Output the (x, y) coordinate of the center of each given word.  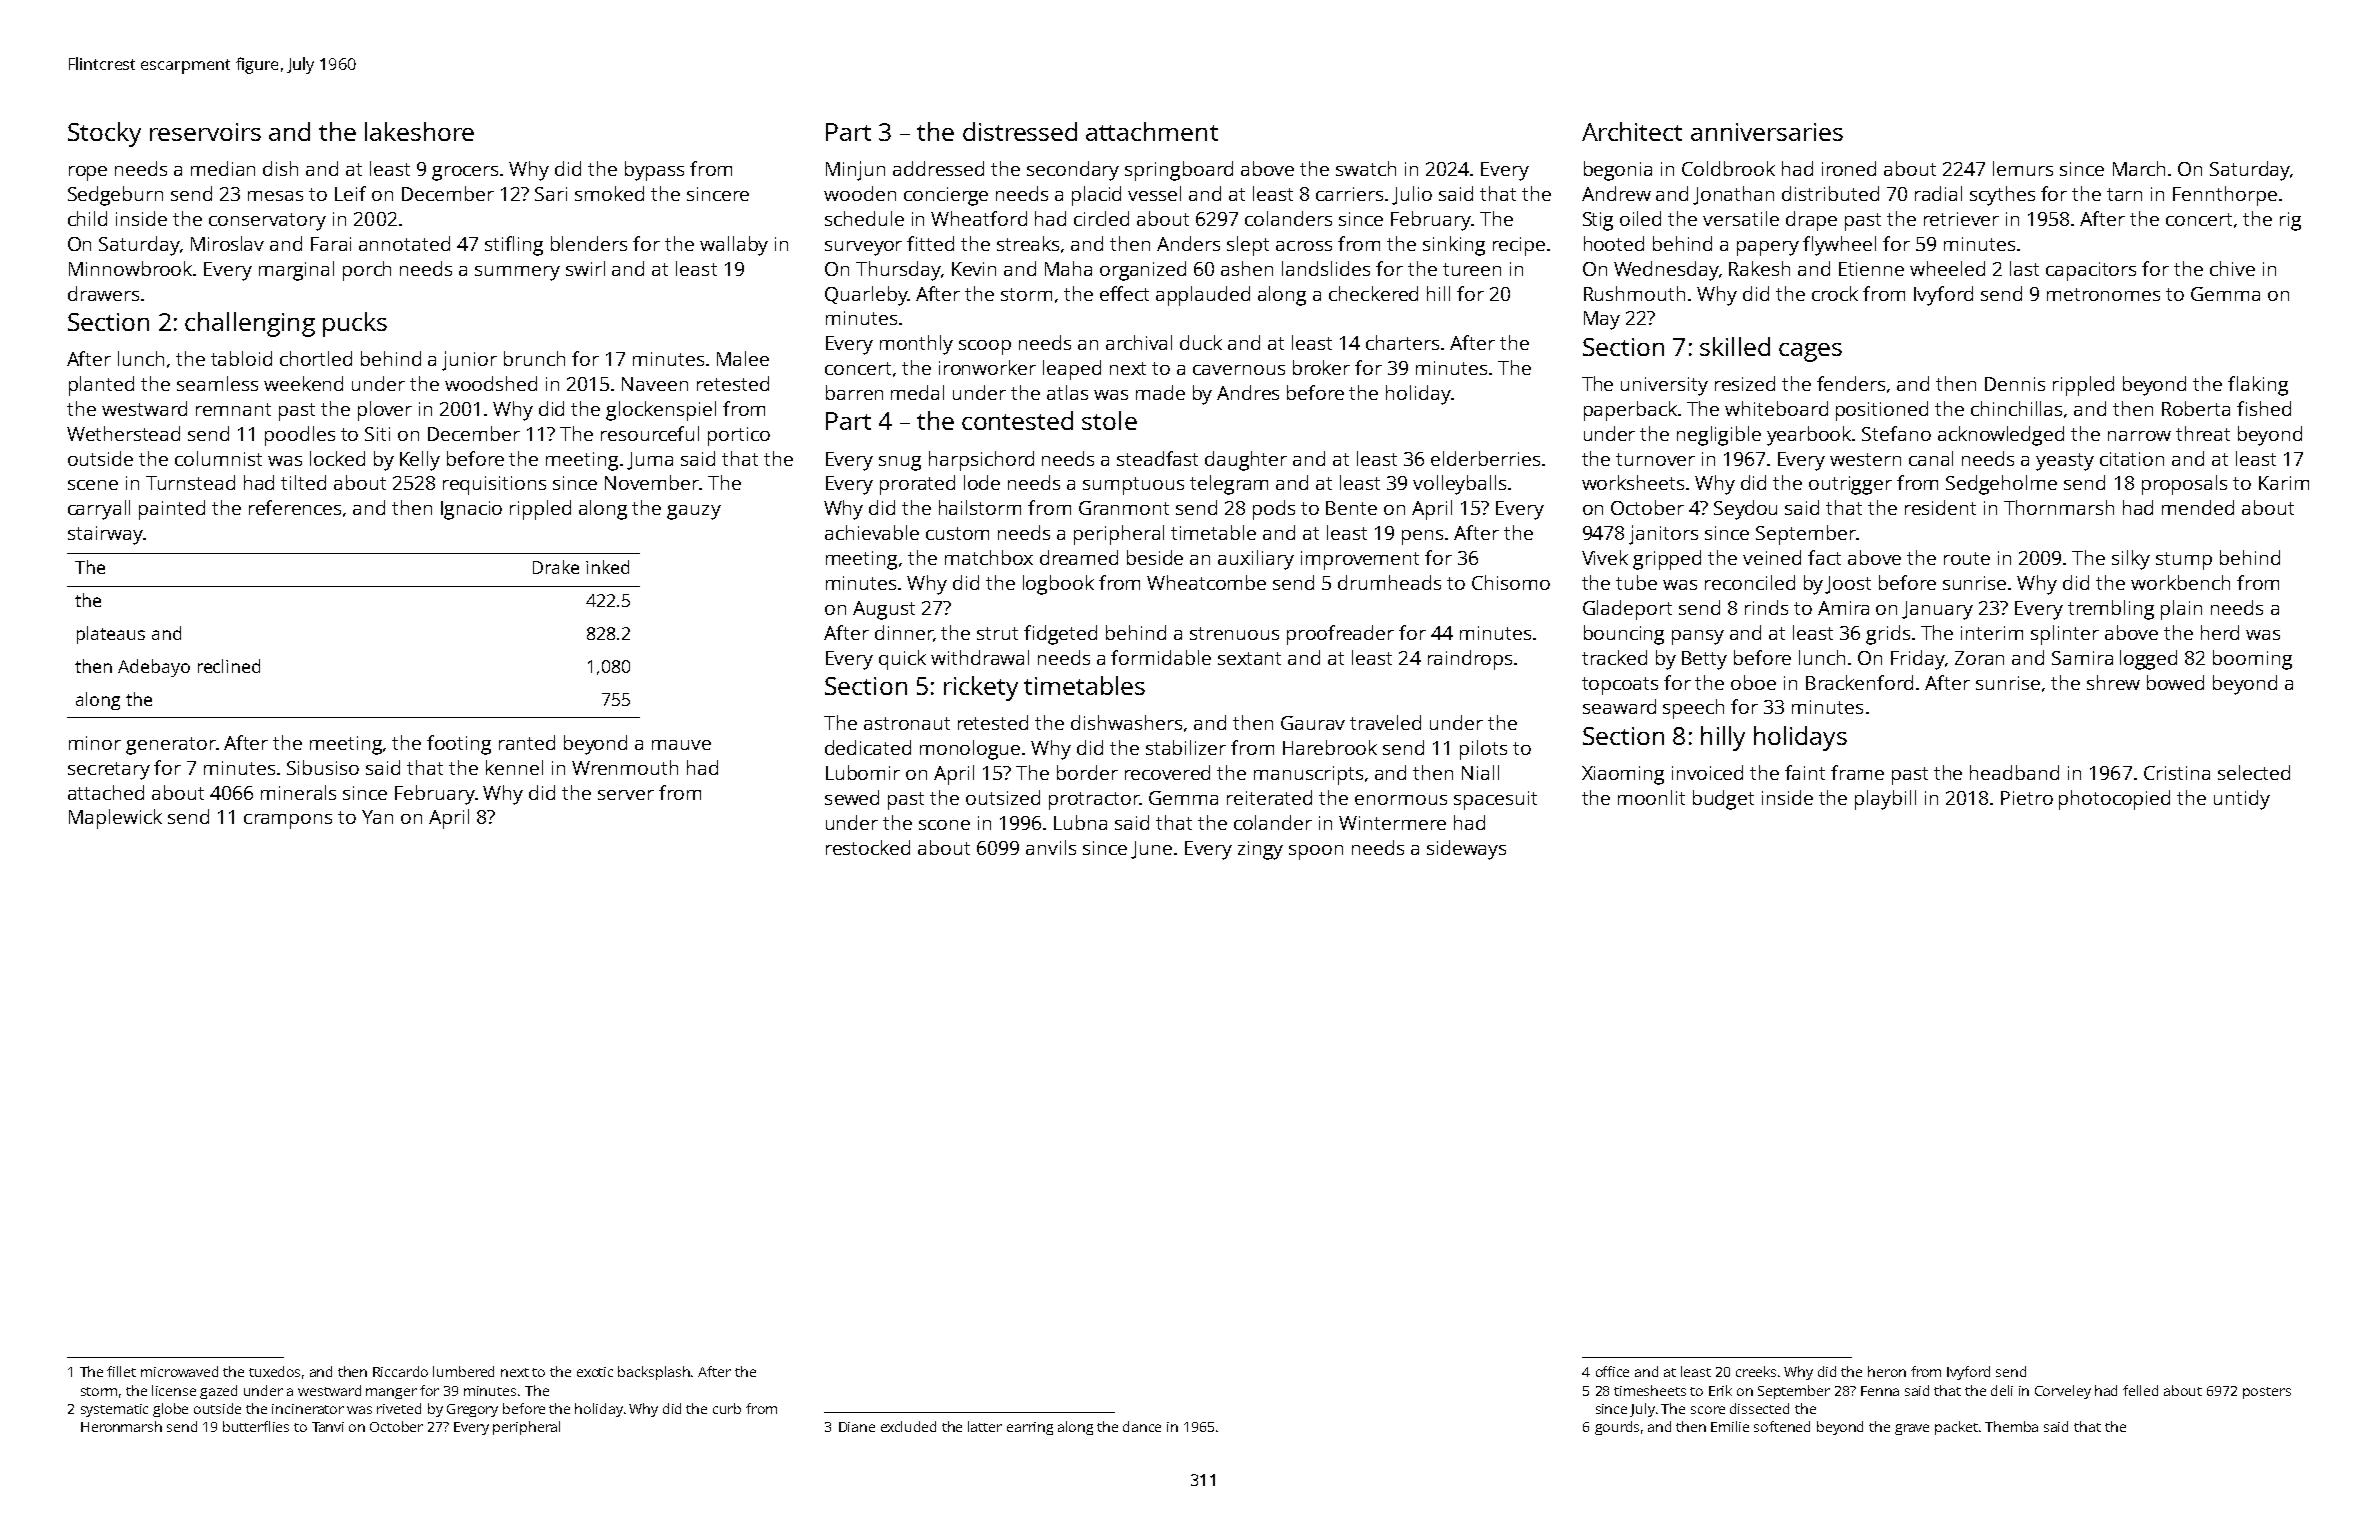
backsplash (654, 1373)
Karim (2284, 483)
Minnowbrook (130, 268)
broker (1321, 367)
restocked (868, 847)
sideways (1466, 850)
